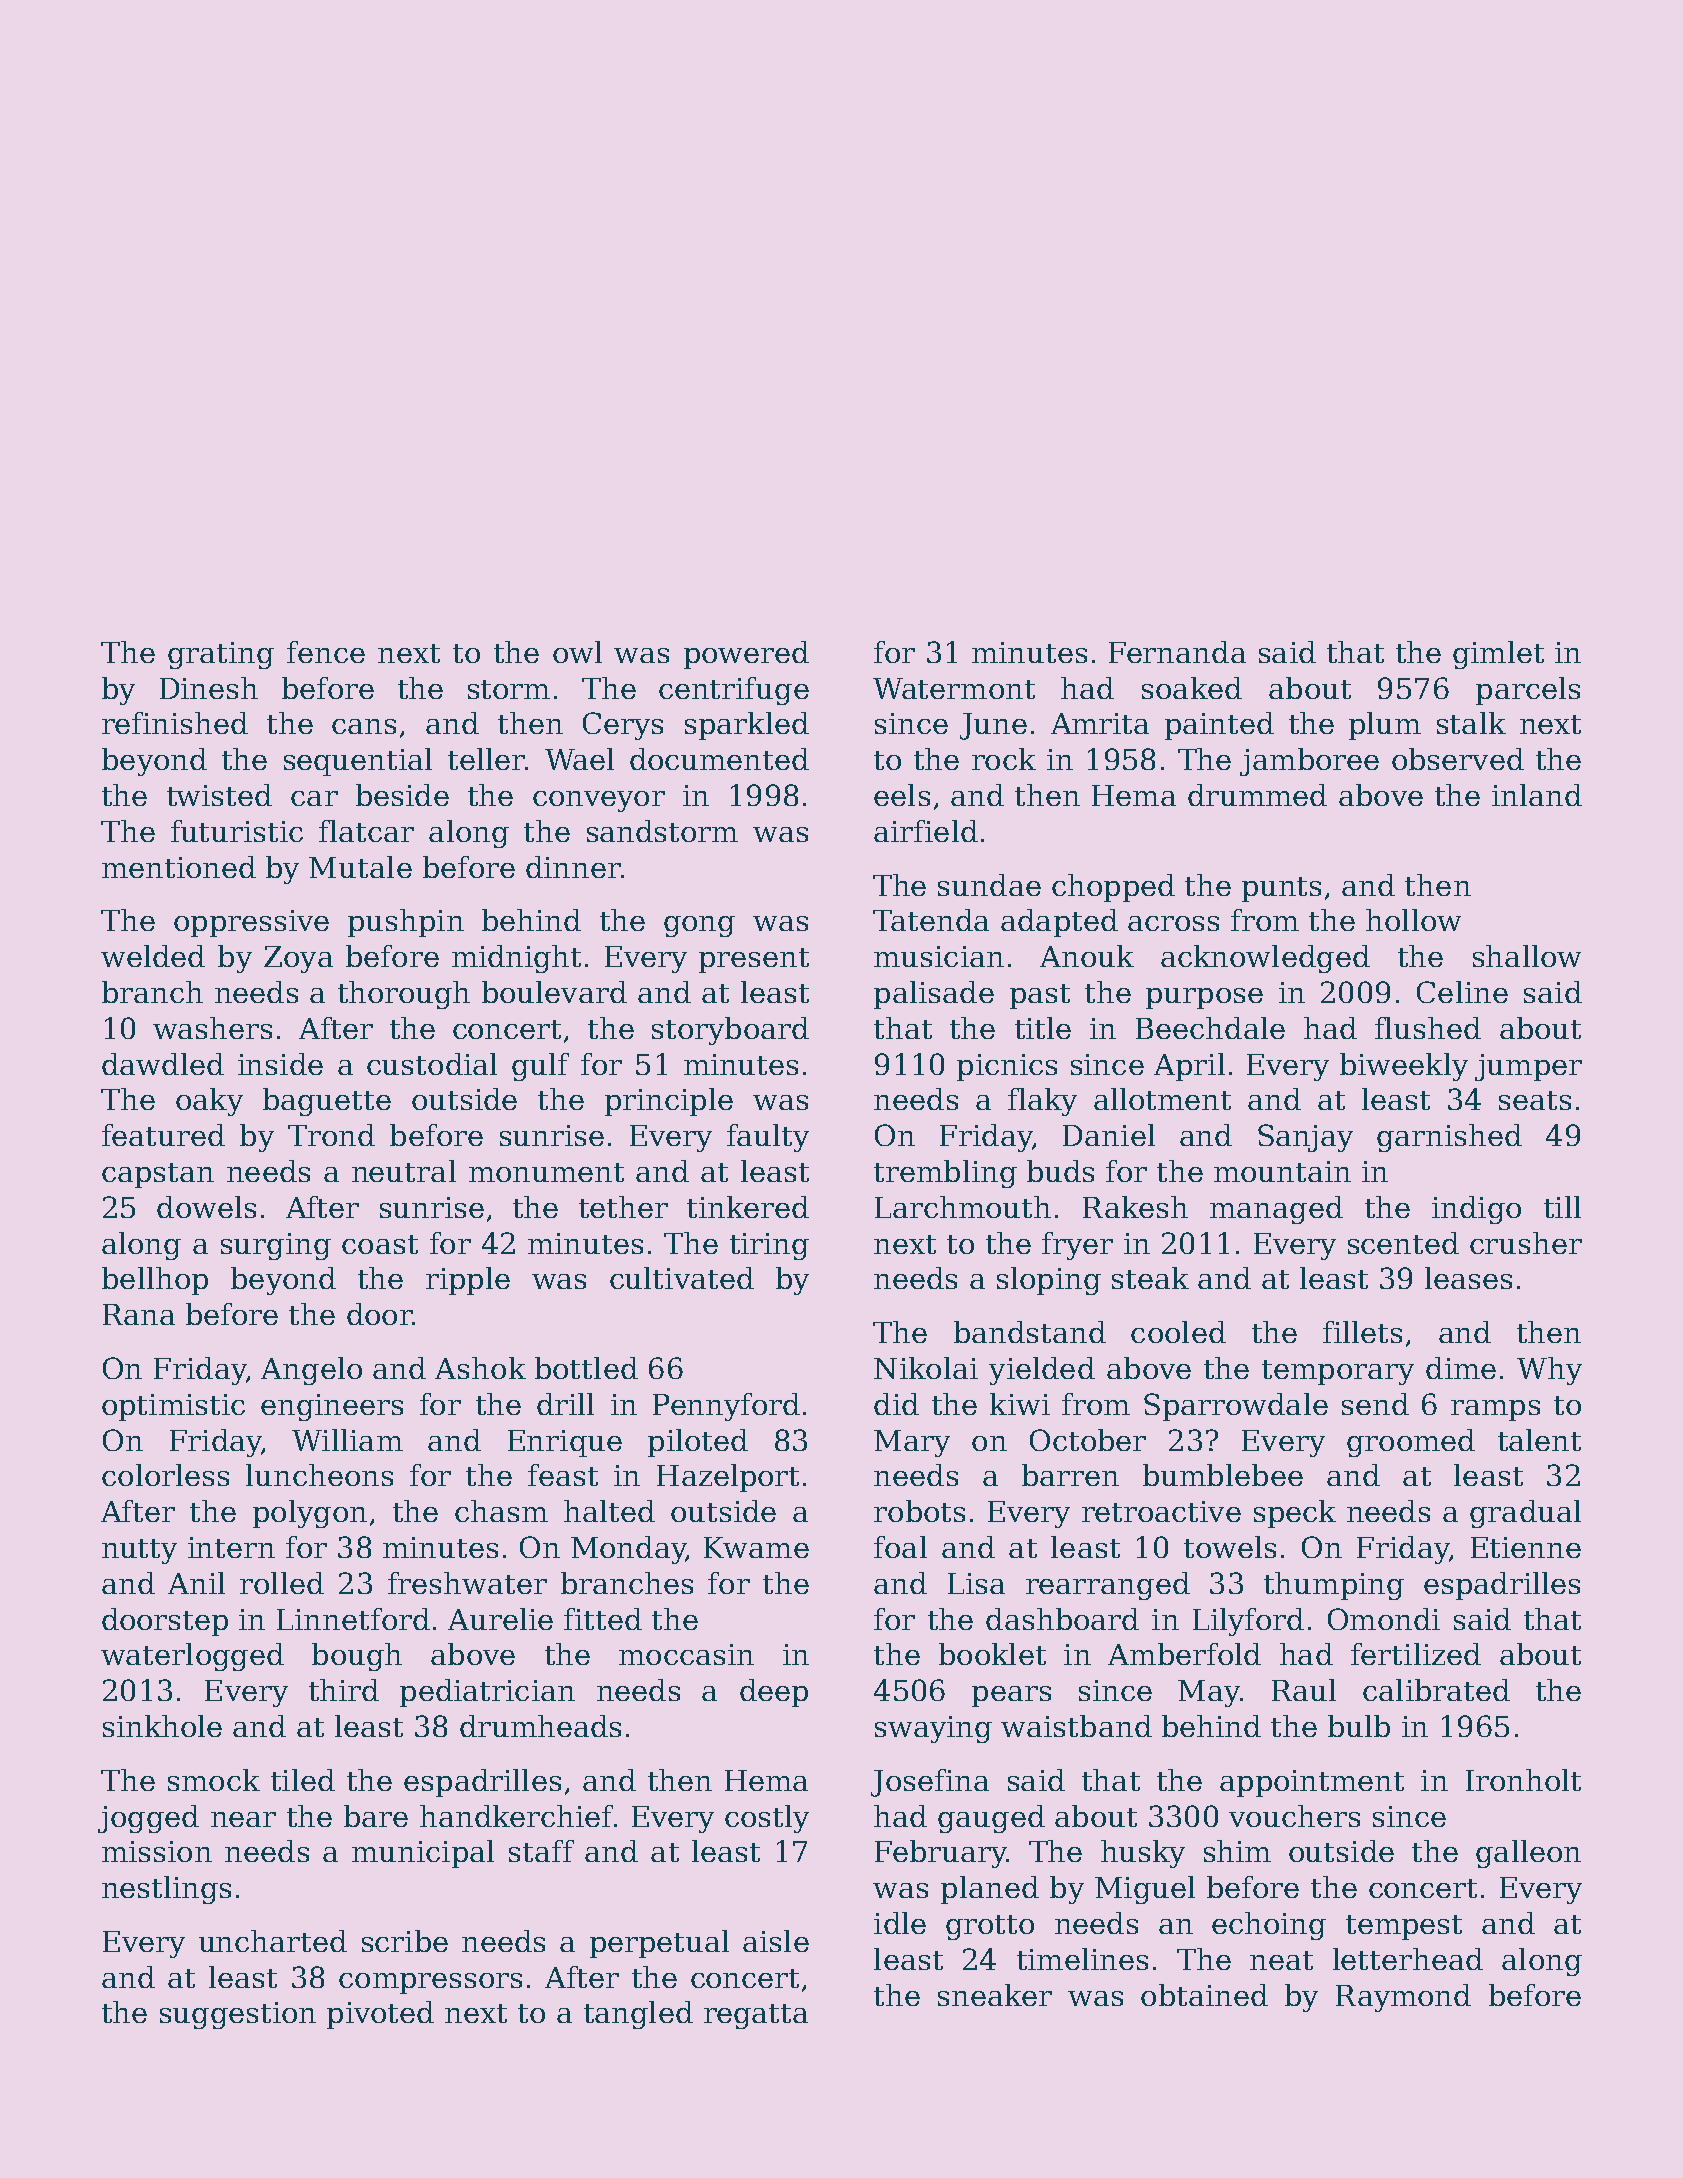 The width and height of the screenshot is (1683, 2178). I want to click on piloted, so click(698, 1443).
